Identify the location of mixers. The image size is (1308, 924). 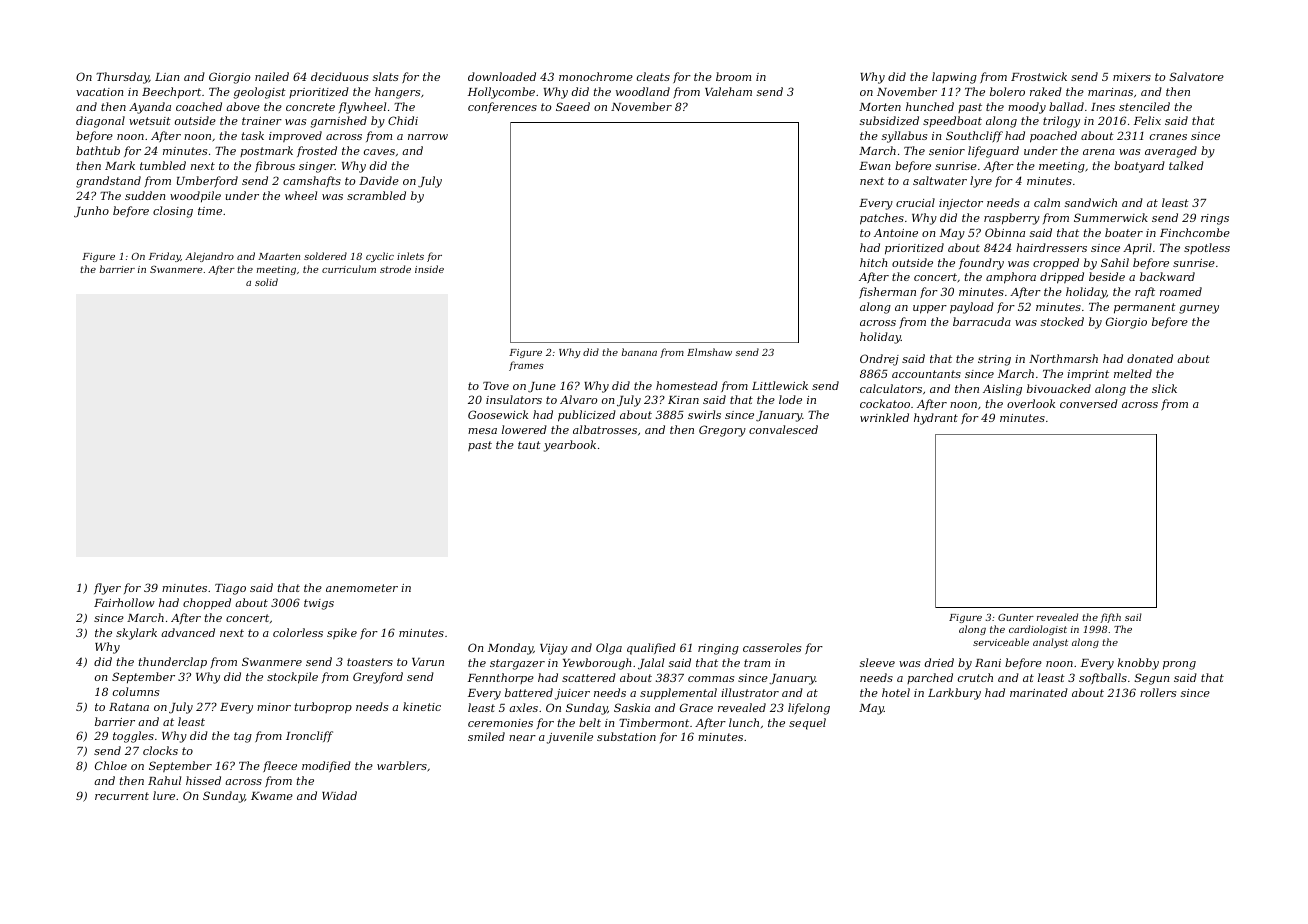
(1132, 77).
